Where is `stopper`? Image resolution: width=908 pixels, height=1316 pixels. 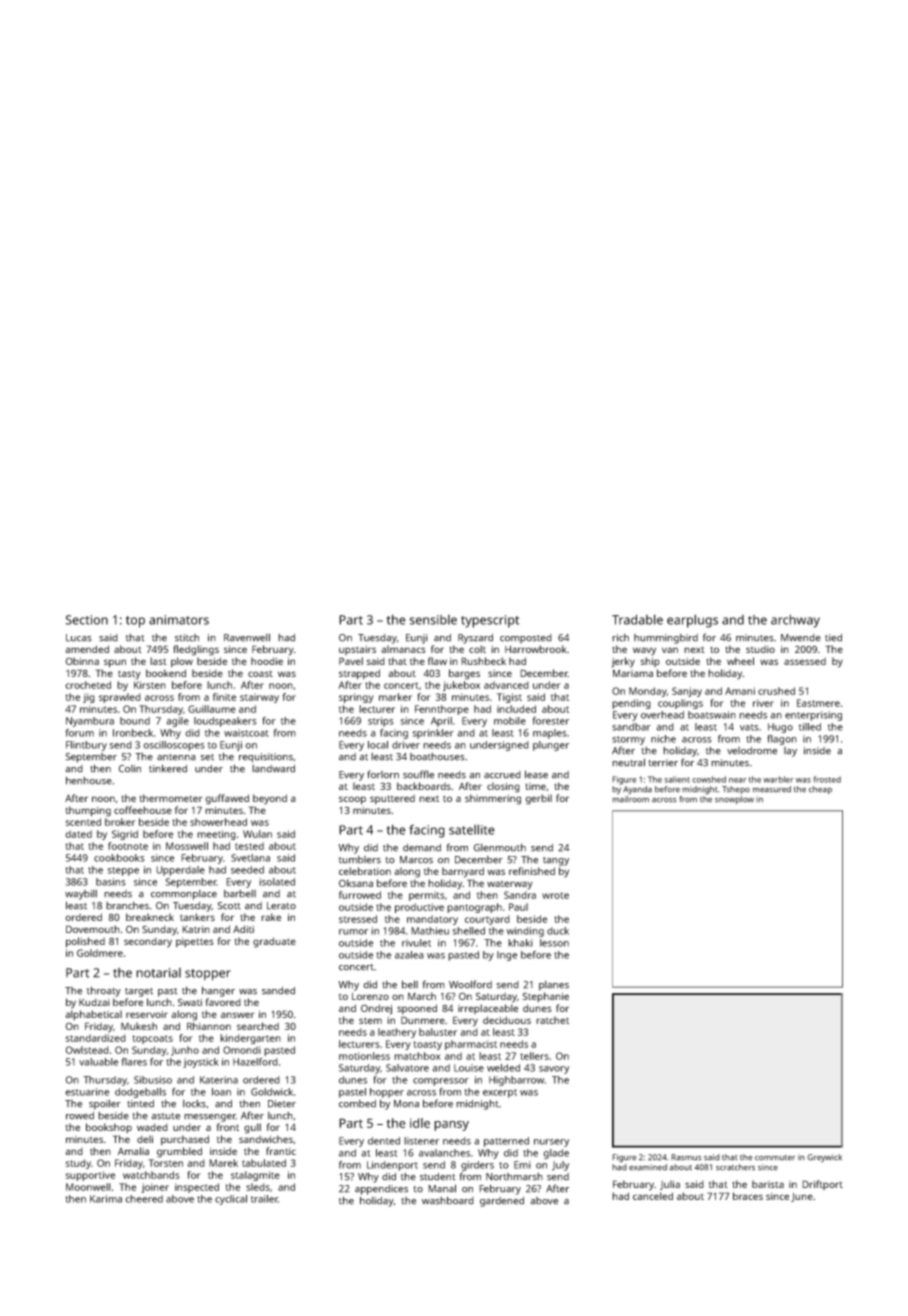 stopper is located at coordinates (208, 975).
